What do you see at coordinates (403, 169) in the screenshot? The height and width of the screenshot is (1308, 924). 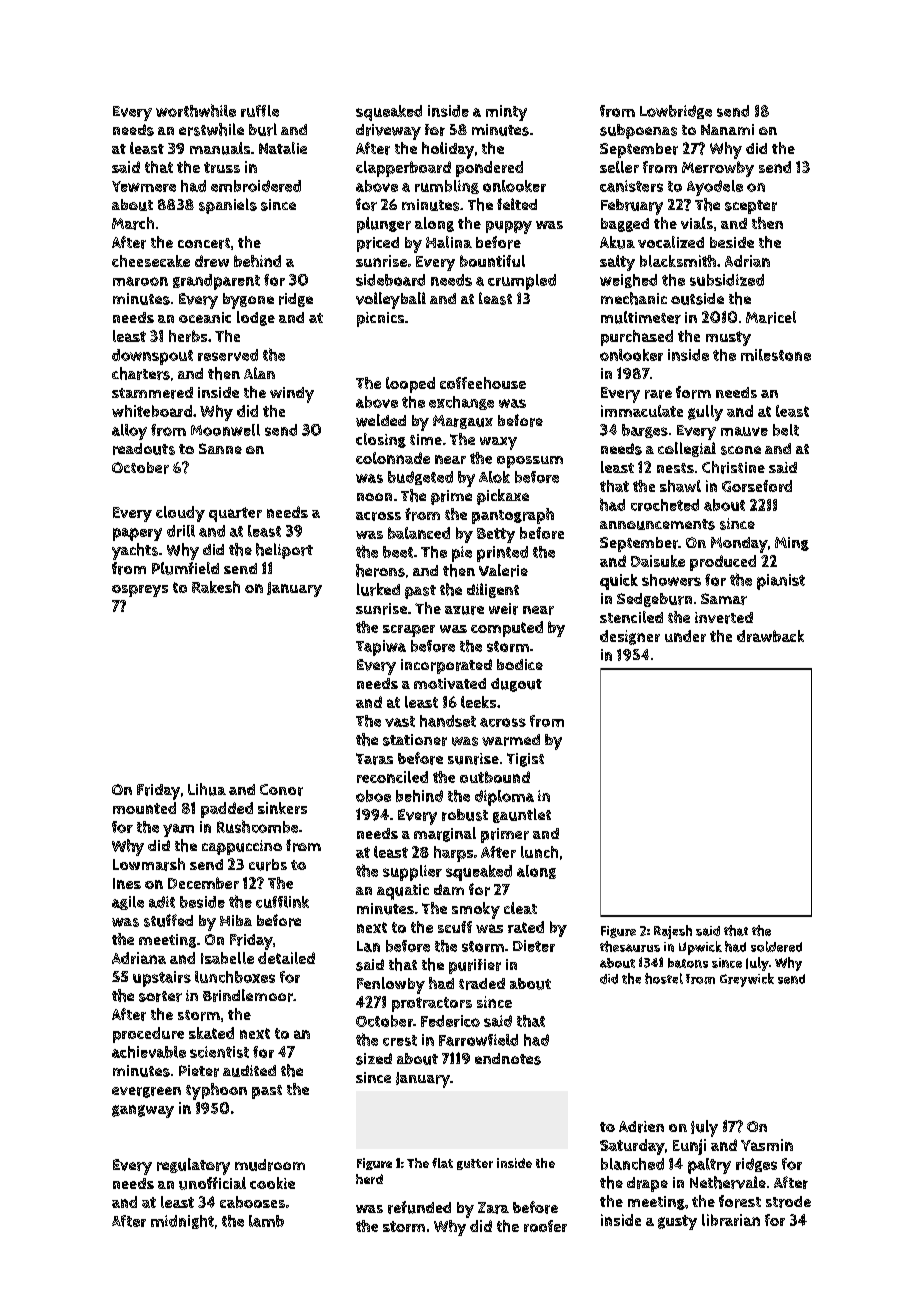 I see `clapperboard` at bounding box center [403, 169].
